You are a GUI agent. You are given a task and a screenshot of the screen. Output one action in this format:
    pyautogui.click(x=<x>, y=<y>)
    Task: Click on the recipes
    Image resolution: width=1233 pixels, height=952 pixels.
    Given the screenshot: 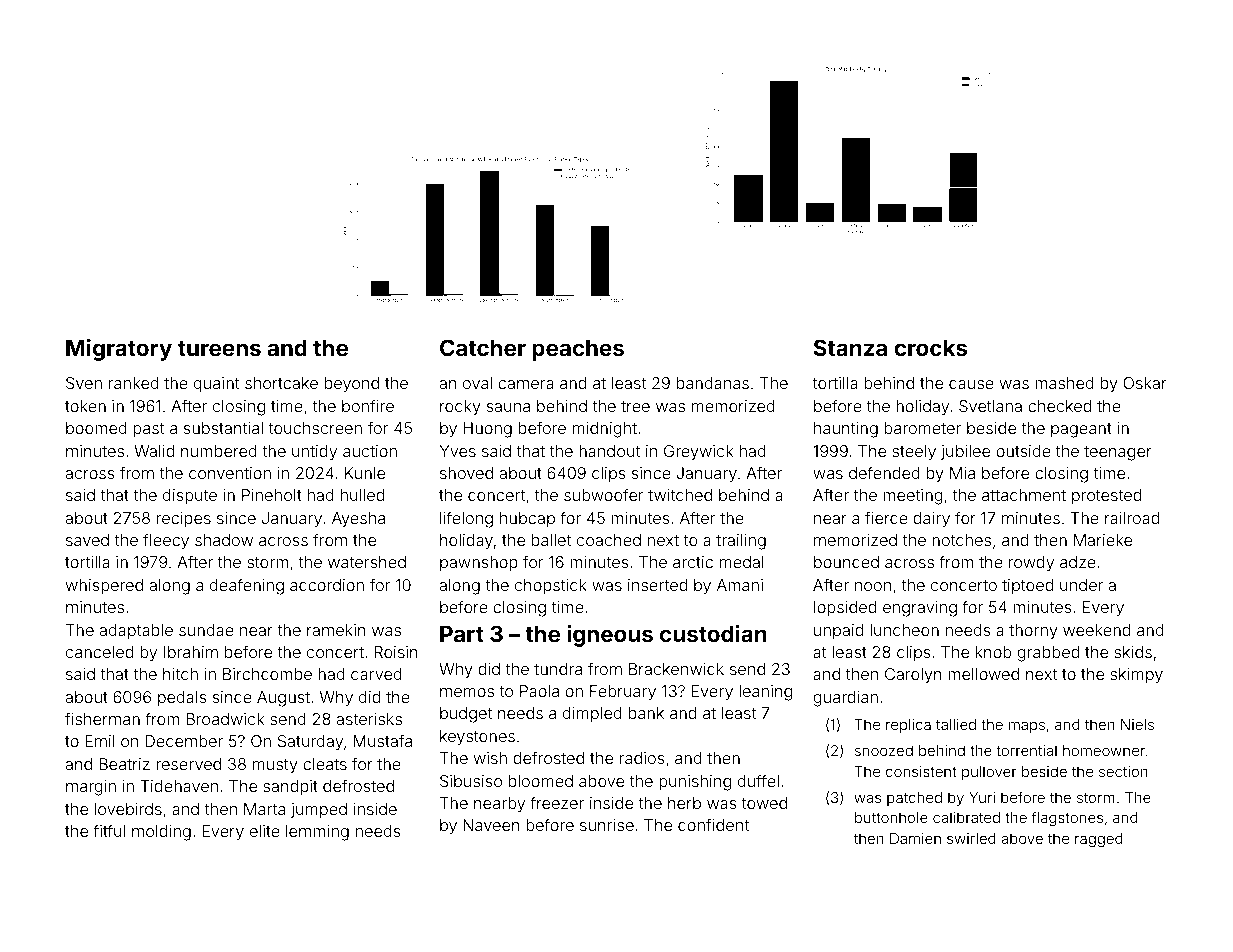 What is the action you would take?
    pyautogui.click(x=184, y=520)
